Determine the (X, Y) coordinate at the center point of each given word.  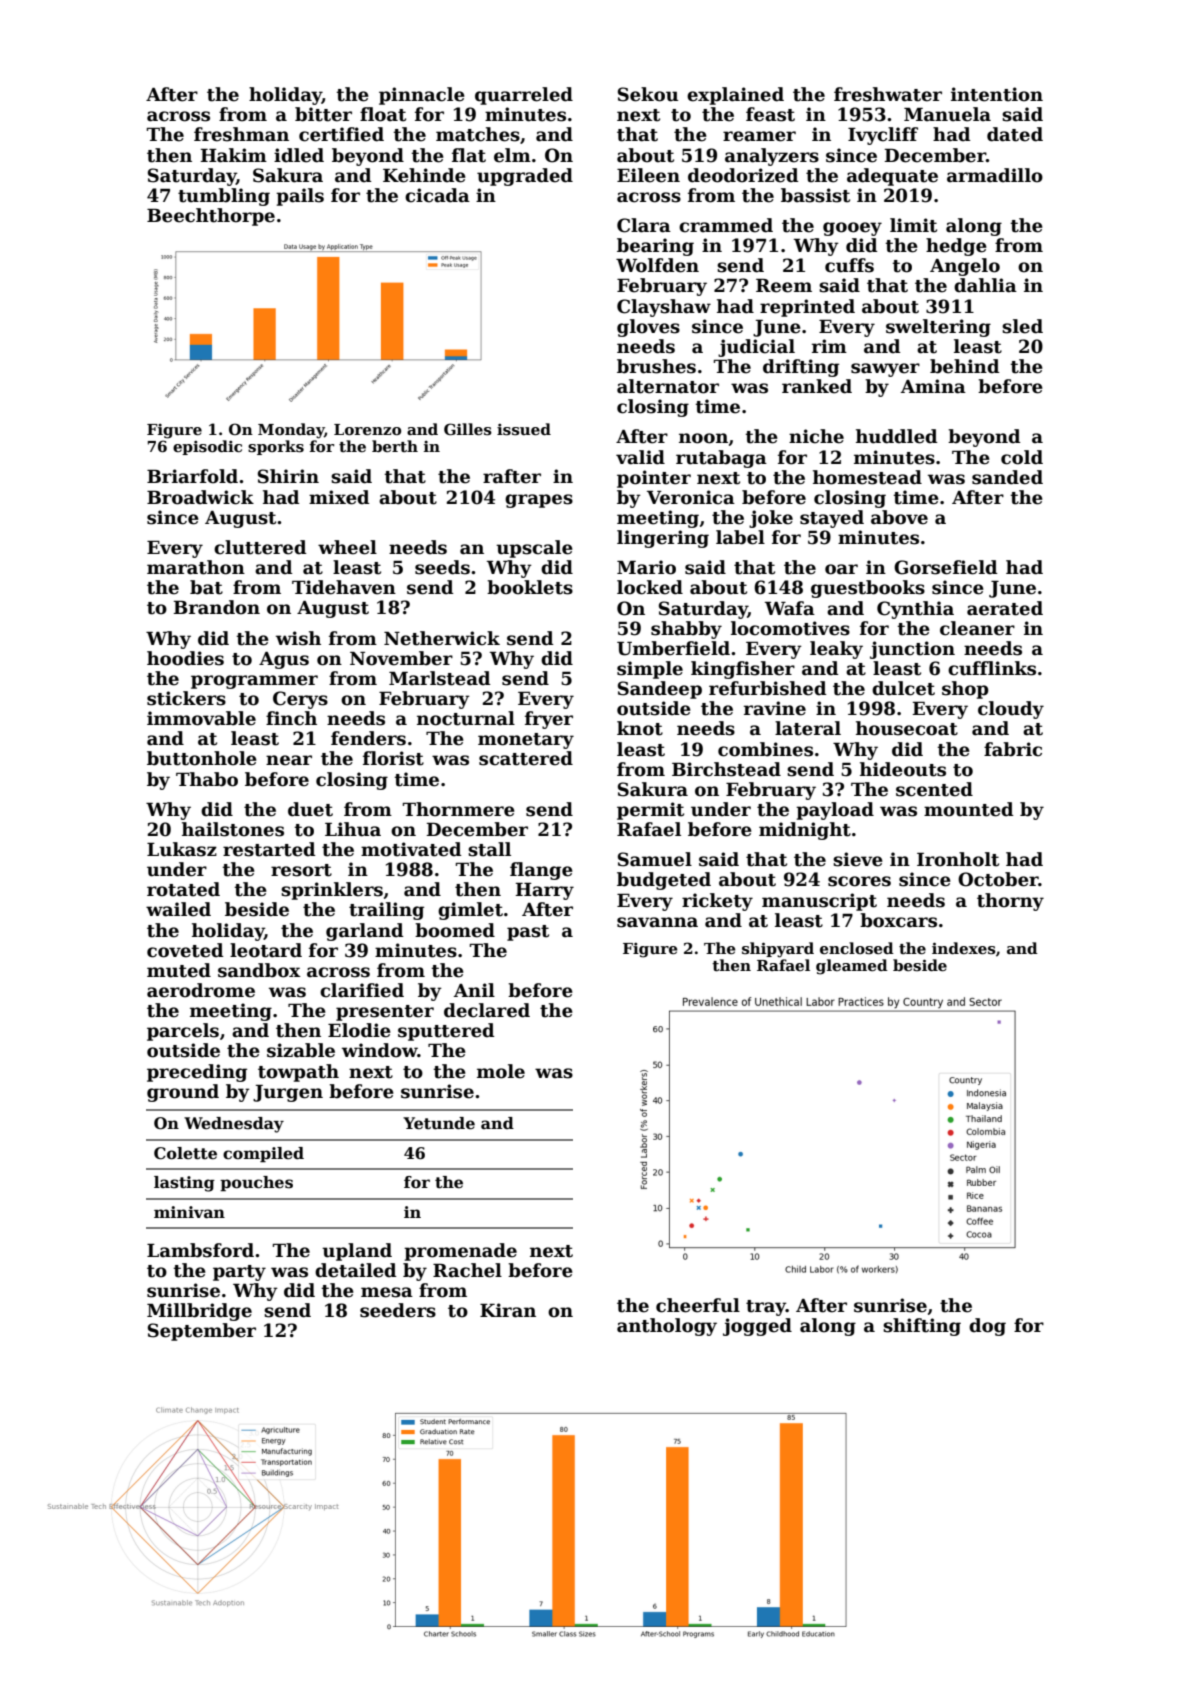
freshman (241, 134)
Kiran (508, 1310)
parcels (183, 1032)
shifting (922, 1327)
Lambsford (200, 1250)
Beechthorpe (211, 217)
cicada (437, 195)
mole (501, 1071)
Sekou (648, 94)
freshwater (888, 94)
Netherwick (442, 638)
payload (835, 811)
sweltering (938, 328)
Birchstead (726, 769)
